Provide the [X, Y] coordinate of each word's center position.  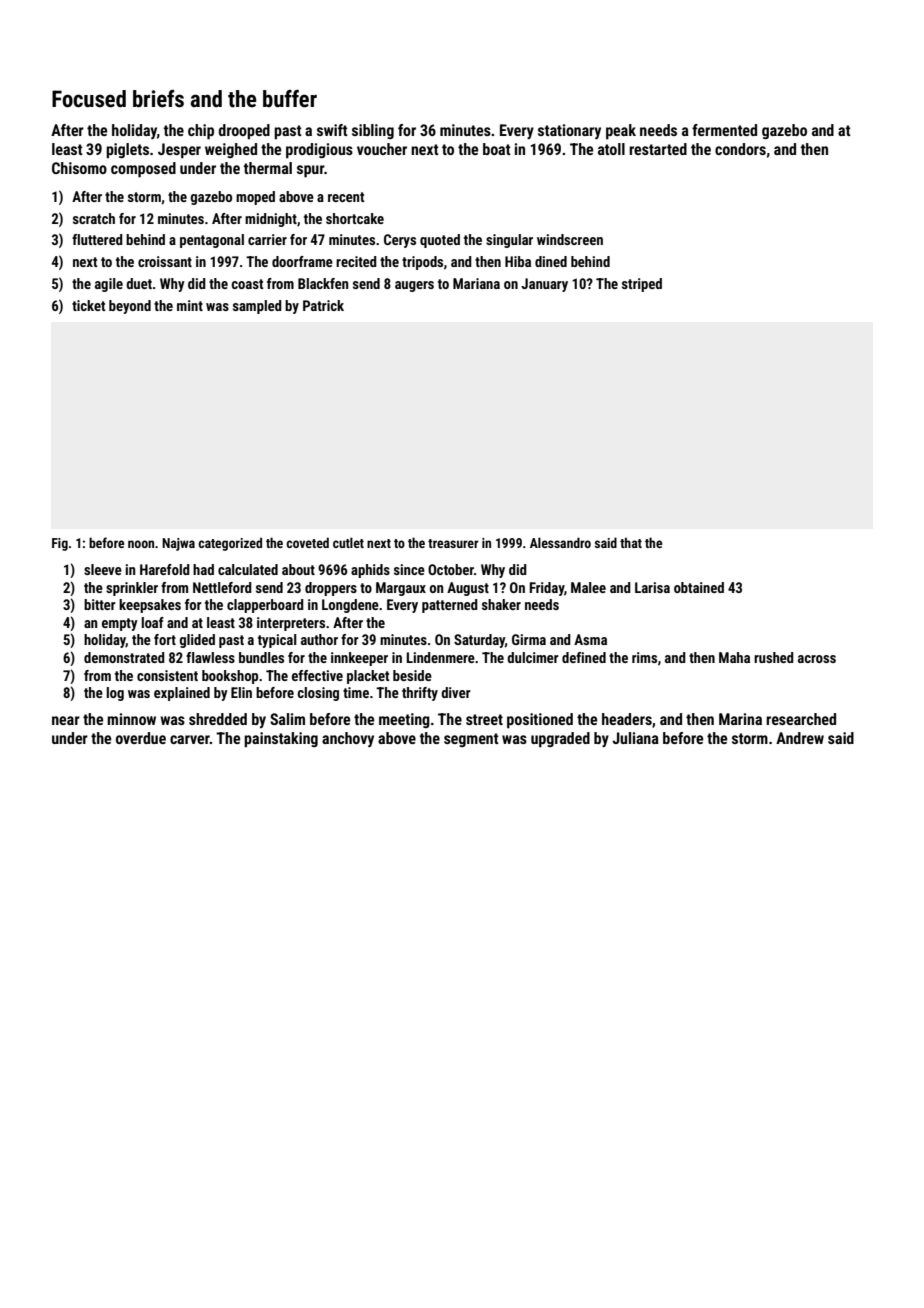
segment [471, 740]
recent [346, 197]
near [66, 720]
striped [642, 285]
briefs [158, 99]
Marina [740, 719]
